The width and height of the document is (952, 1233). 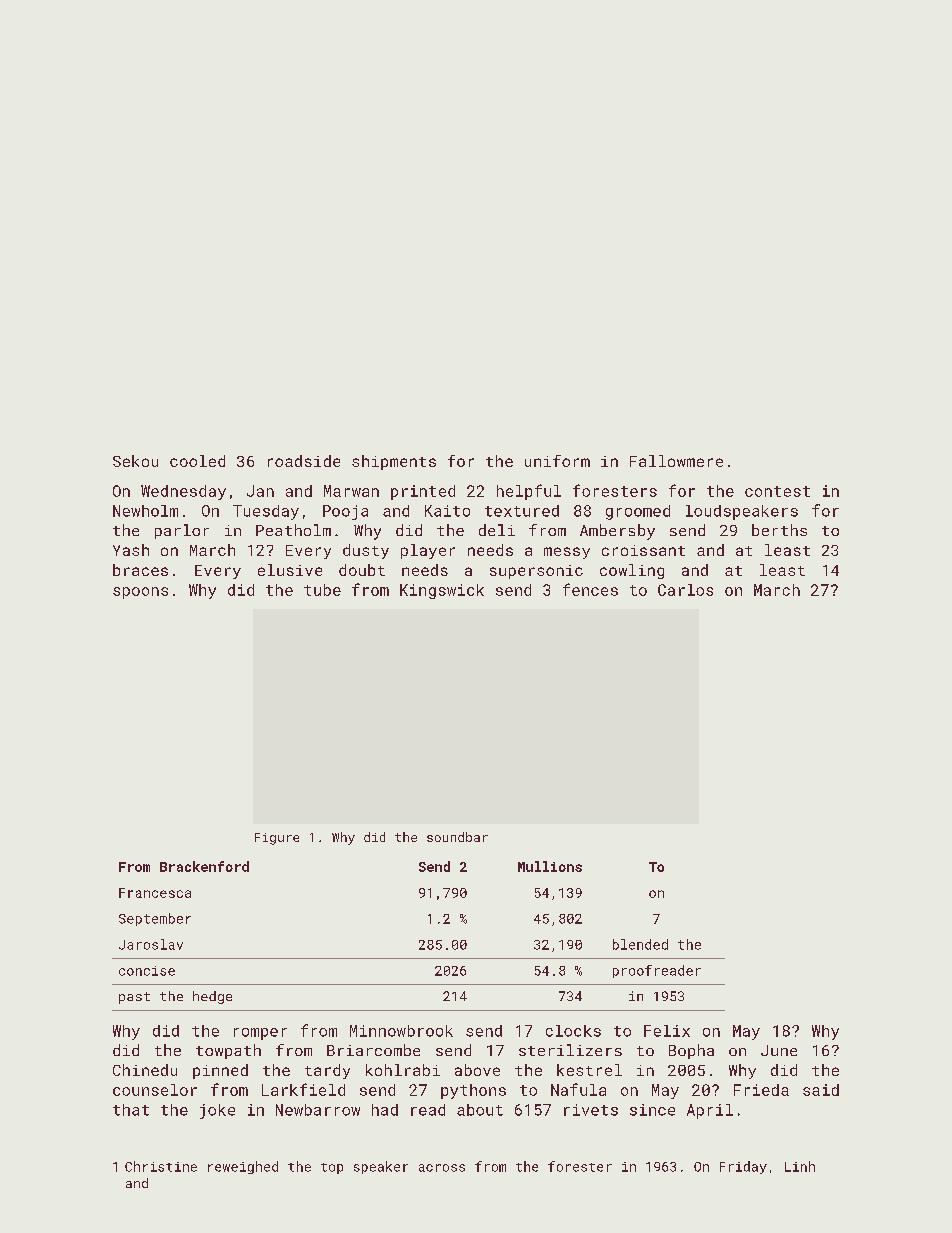 What do you see at coordinates (442, 591) in the document?
I see `Kingswick` at bounding box center [442, 591].
